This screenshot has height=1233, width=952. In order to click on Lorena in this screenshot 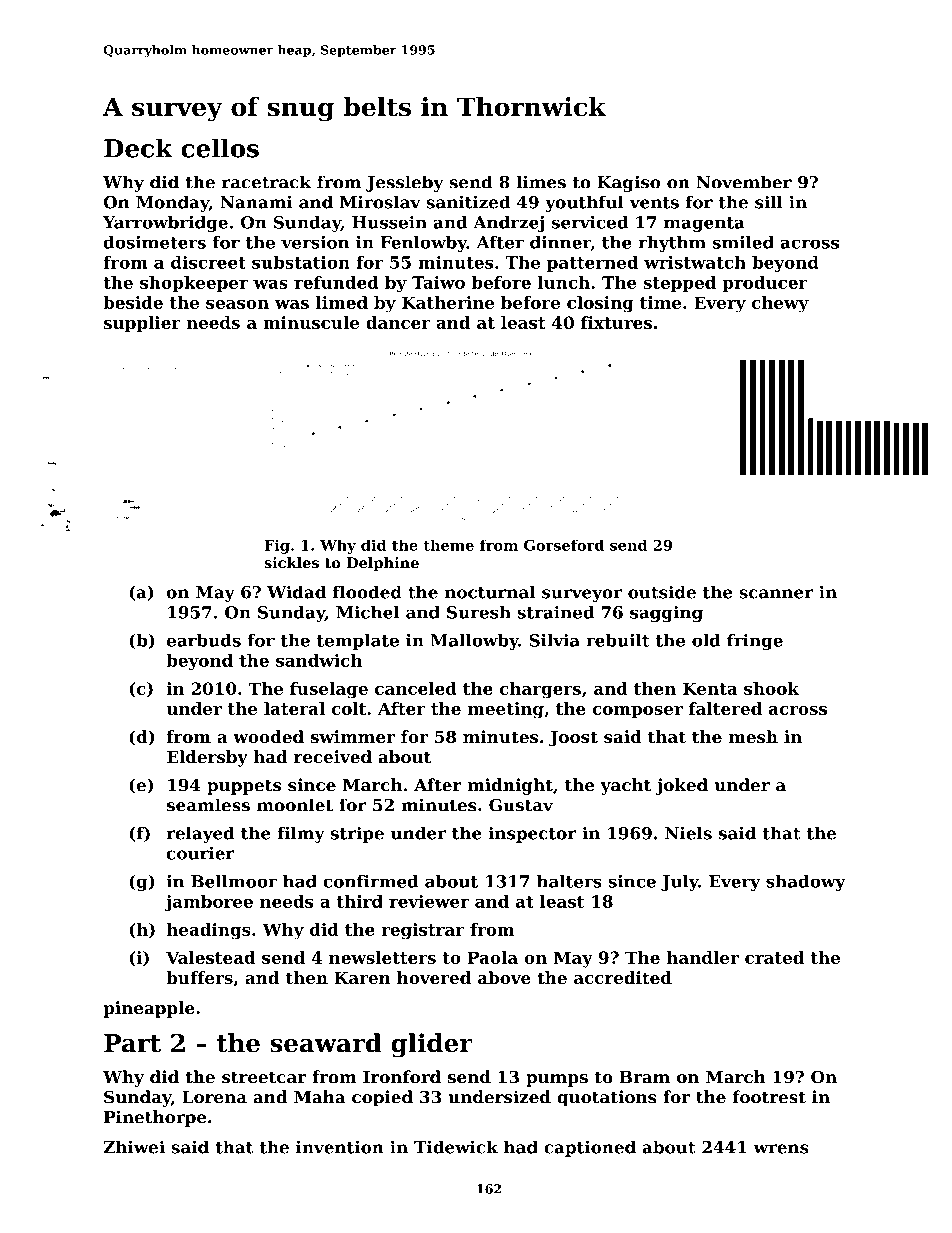, I will do `click(214, 1097)`.
